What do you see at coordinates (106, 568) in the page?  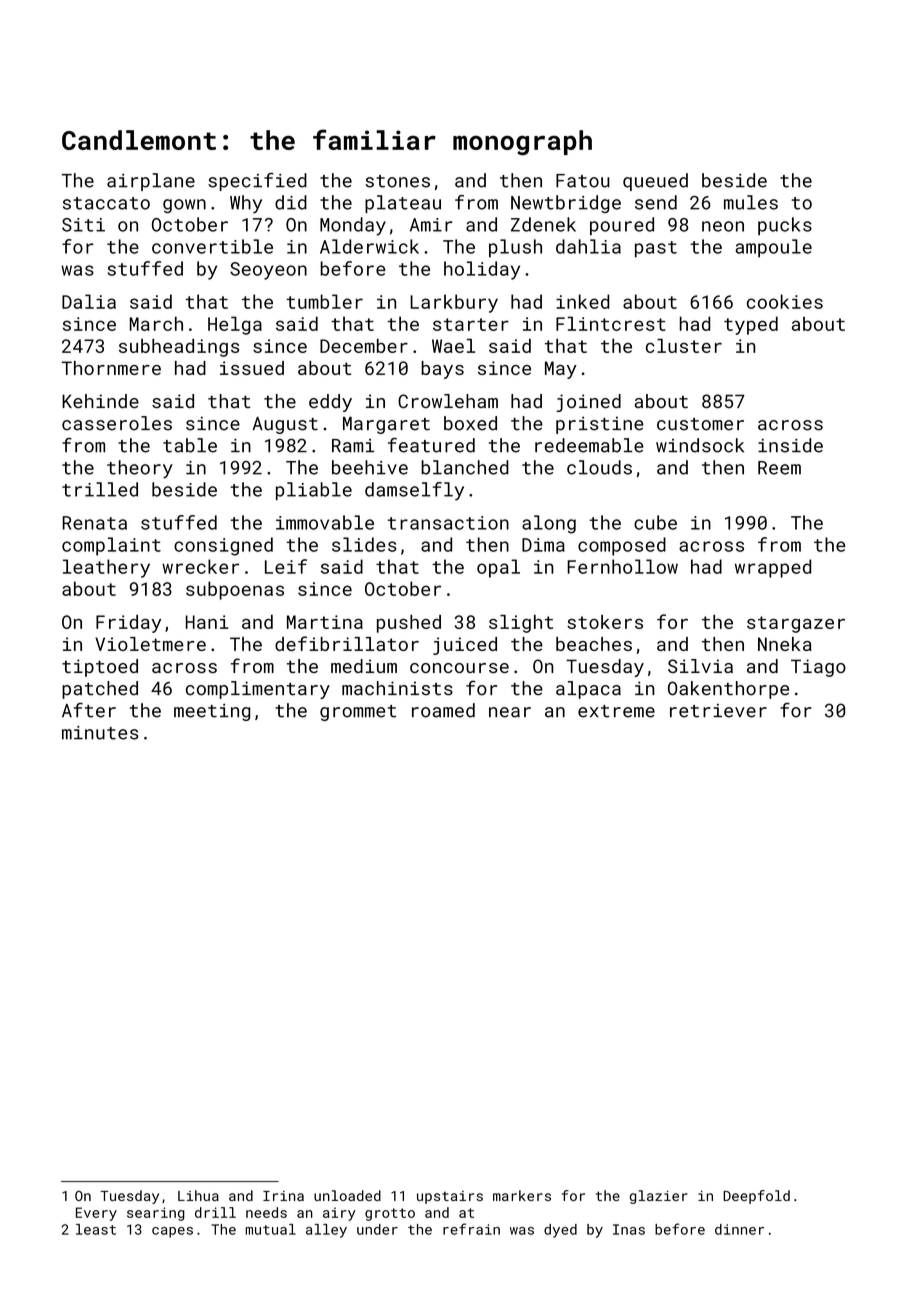 I see `leathery` at bounding box center [106, 568].
